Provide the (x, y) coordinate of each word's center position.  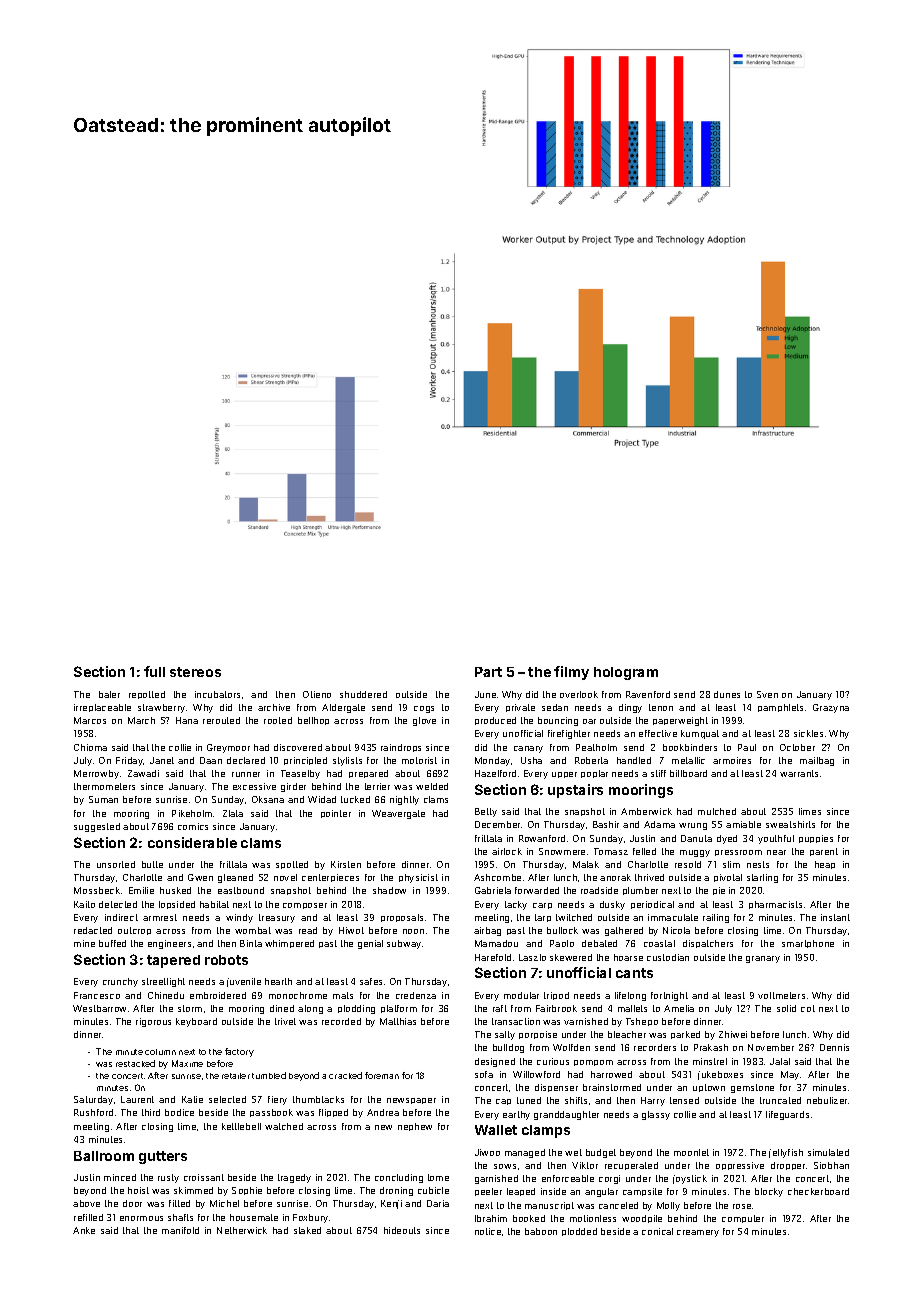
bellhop (313, 721)
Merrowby (96, 774)
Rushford (93, 1112)
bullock (562, 930)
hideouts (402, 1230)
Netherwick (242, 1230)
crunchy (120, 982)
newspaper (411, 1101)
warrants (799, 773)
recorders (655, 1047)
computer (743, 1219)
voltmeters (781, 995)
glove (424, 721)
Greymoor (228, 748)
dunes (727, 694)
